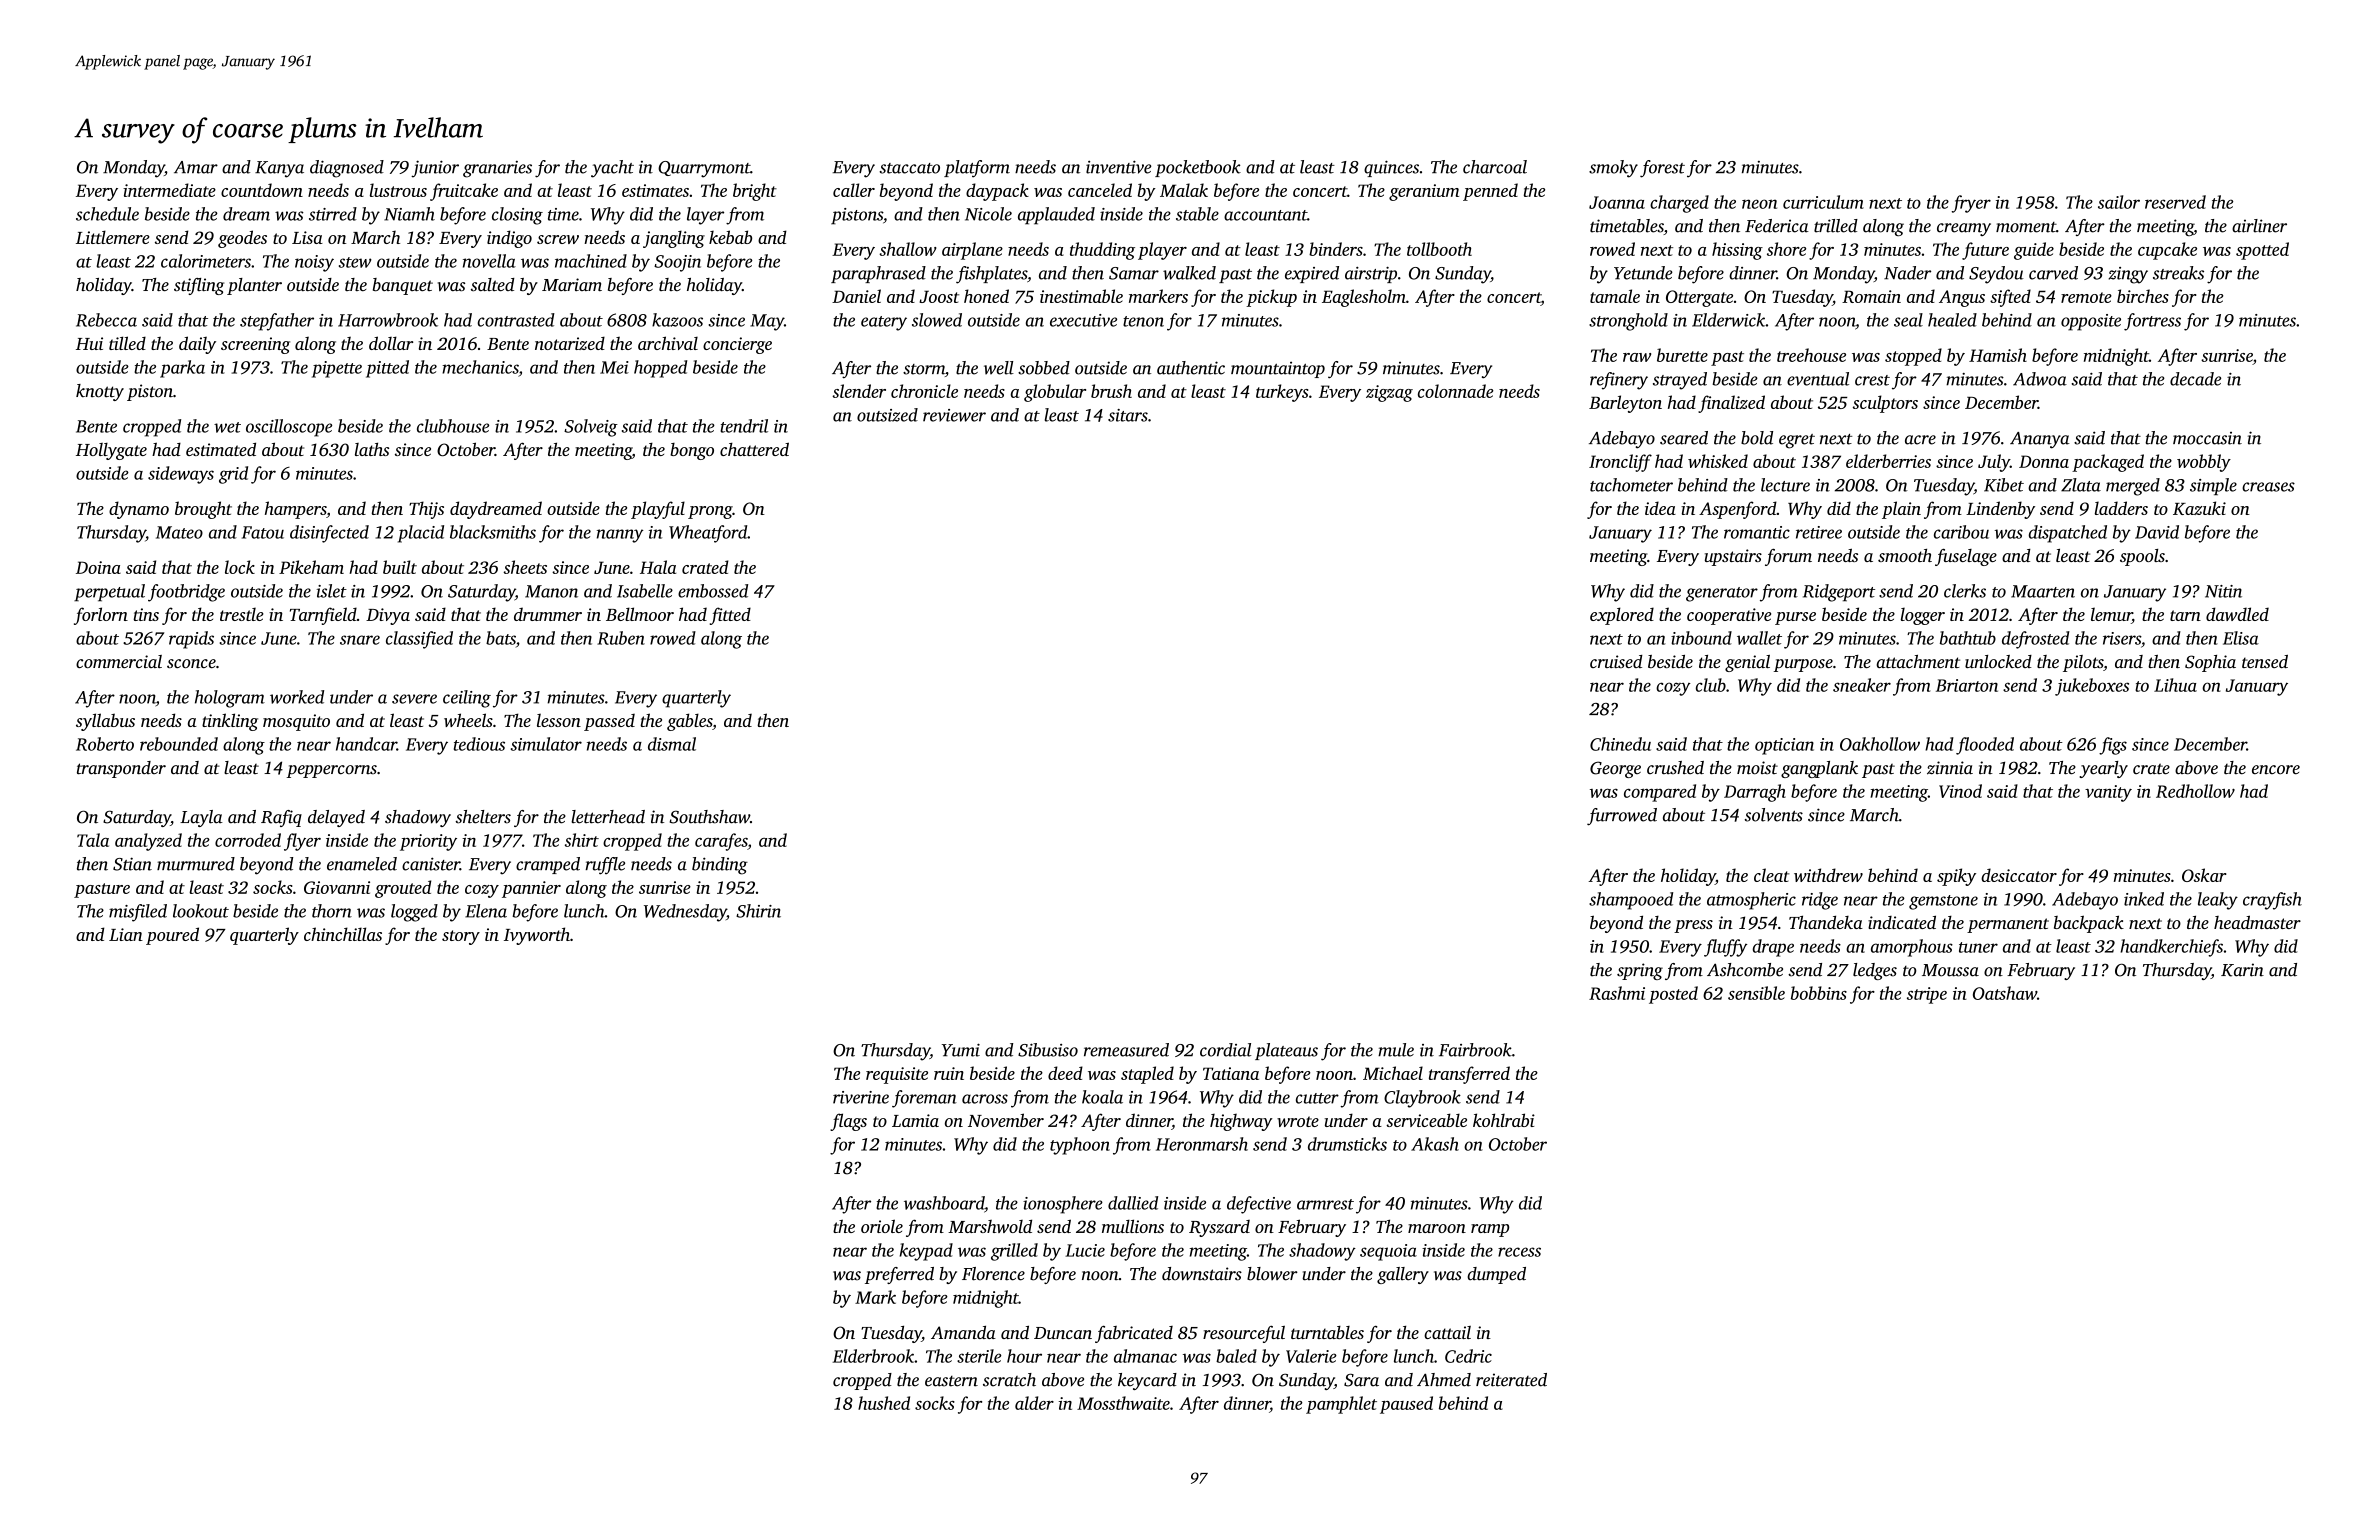 This image has width=2380, height=1540. Describe the element at coordinates (1034, 1403) in the image. I see `alder` at that location.
